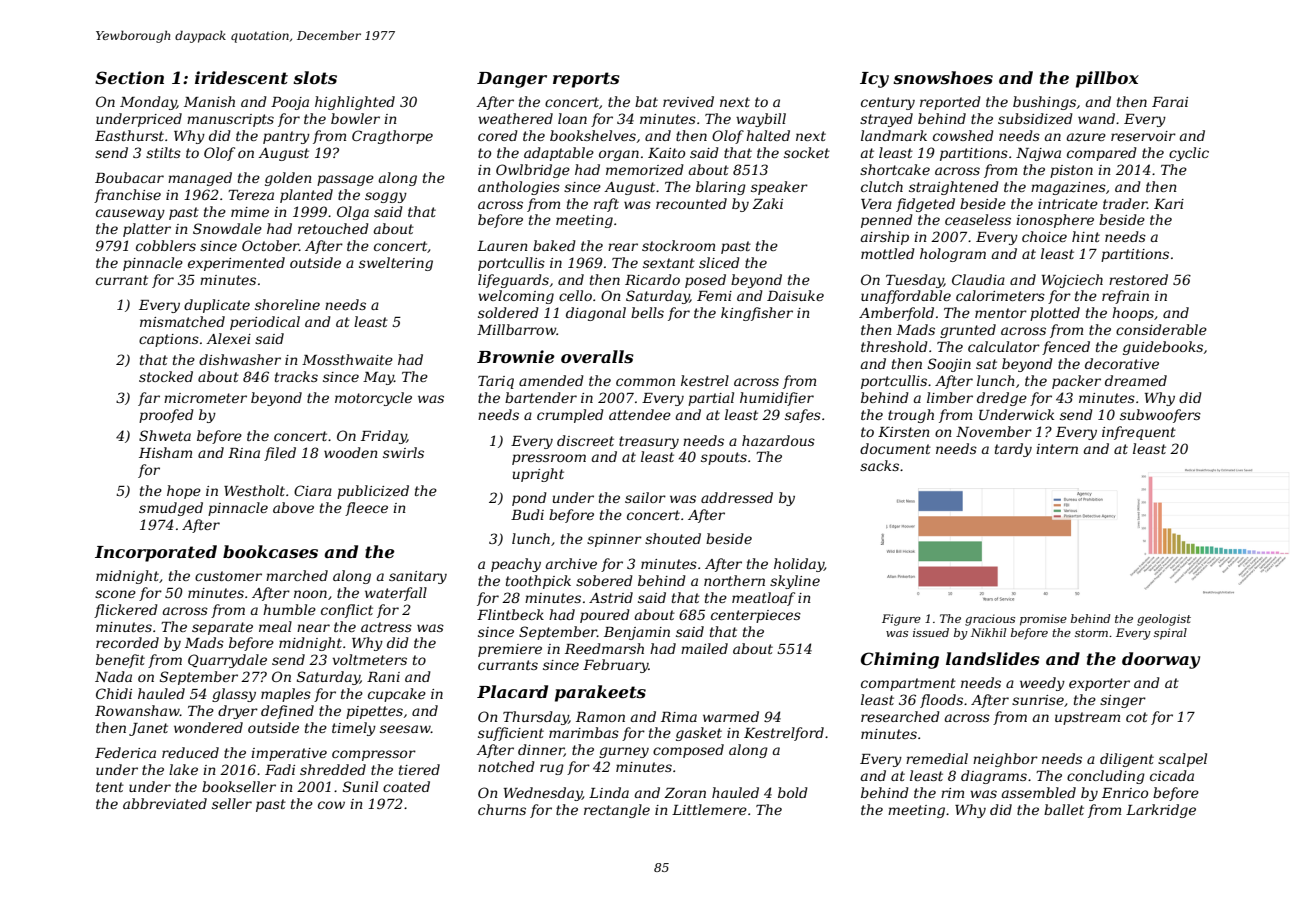 This screenshot has width=1308, height=924. What do you see at coordinates (931, 632) in the screenshot?
I see `issued` at bounding box center [931, 632].
